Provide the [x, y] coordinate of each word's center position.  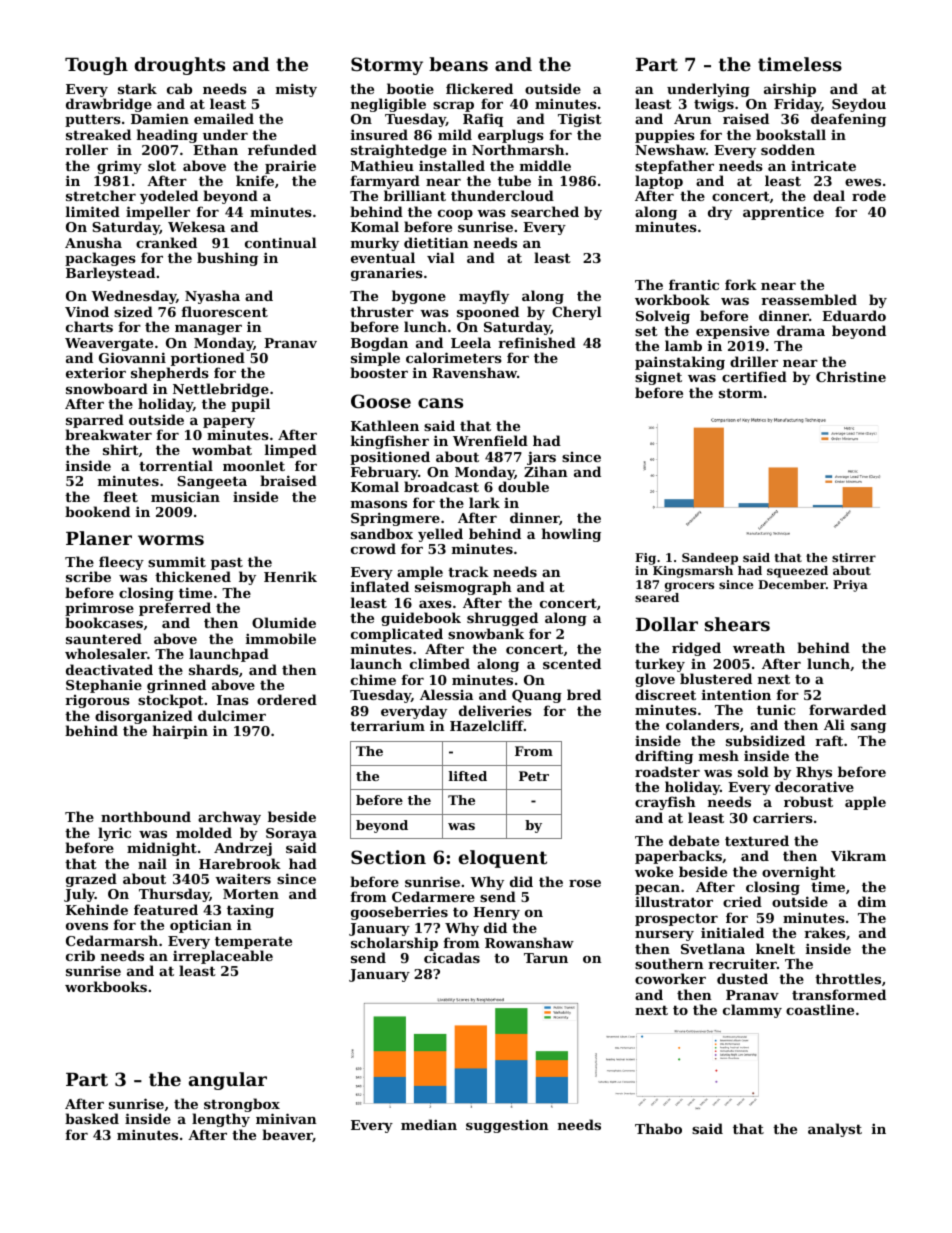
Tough [96, 66]
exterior [96, 372]
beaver [287, 1135]
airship [790, 90]
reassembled [809, 299]
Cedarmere [433, 896]
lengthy [221, 1120]
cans [440, 403]
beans [458, 64]
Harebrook [240, 863]
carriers [783, 817]
